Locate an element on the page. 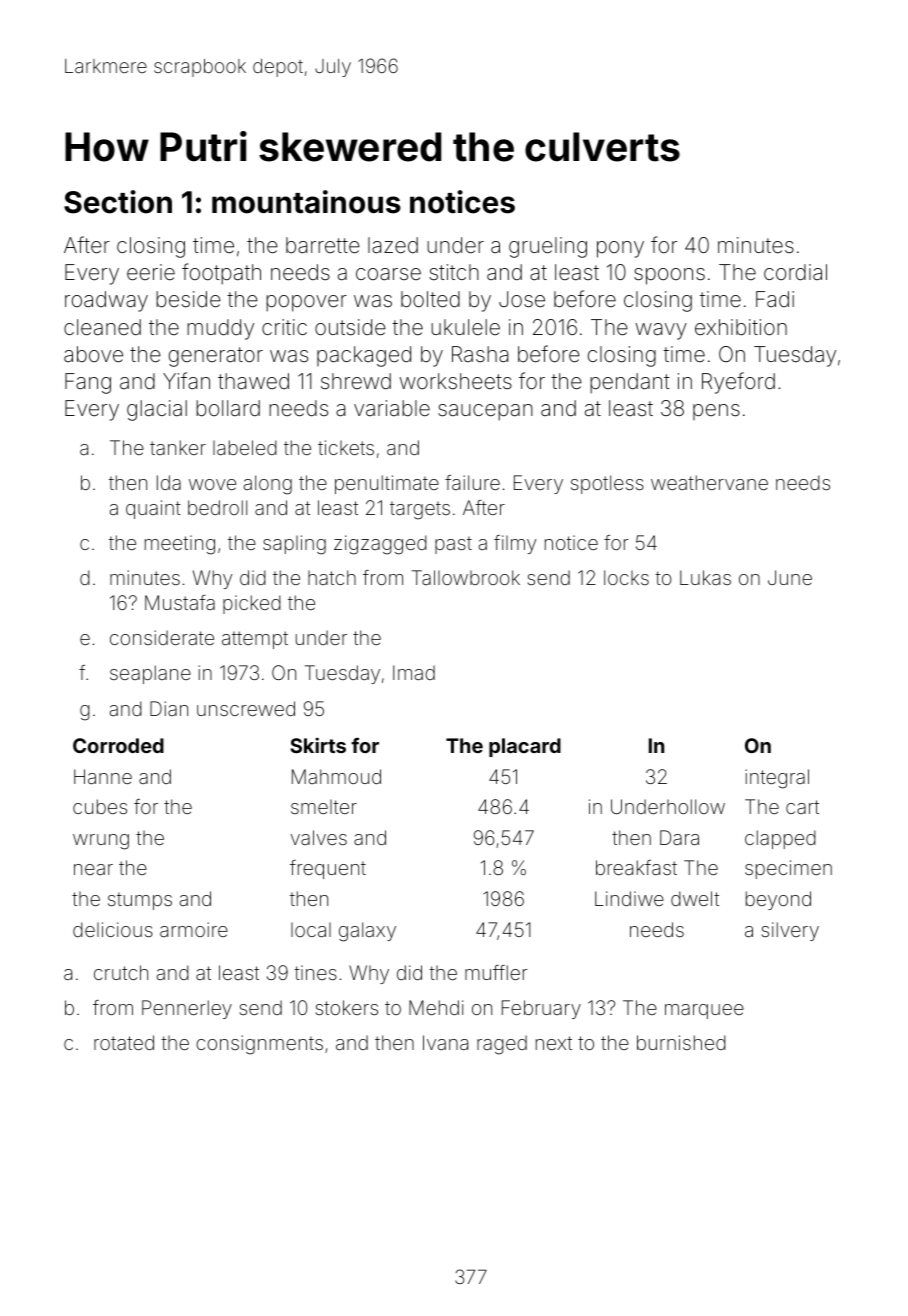 This document has width=908, height=1316. integral is located at coordinates (777, 779).
